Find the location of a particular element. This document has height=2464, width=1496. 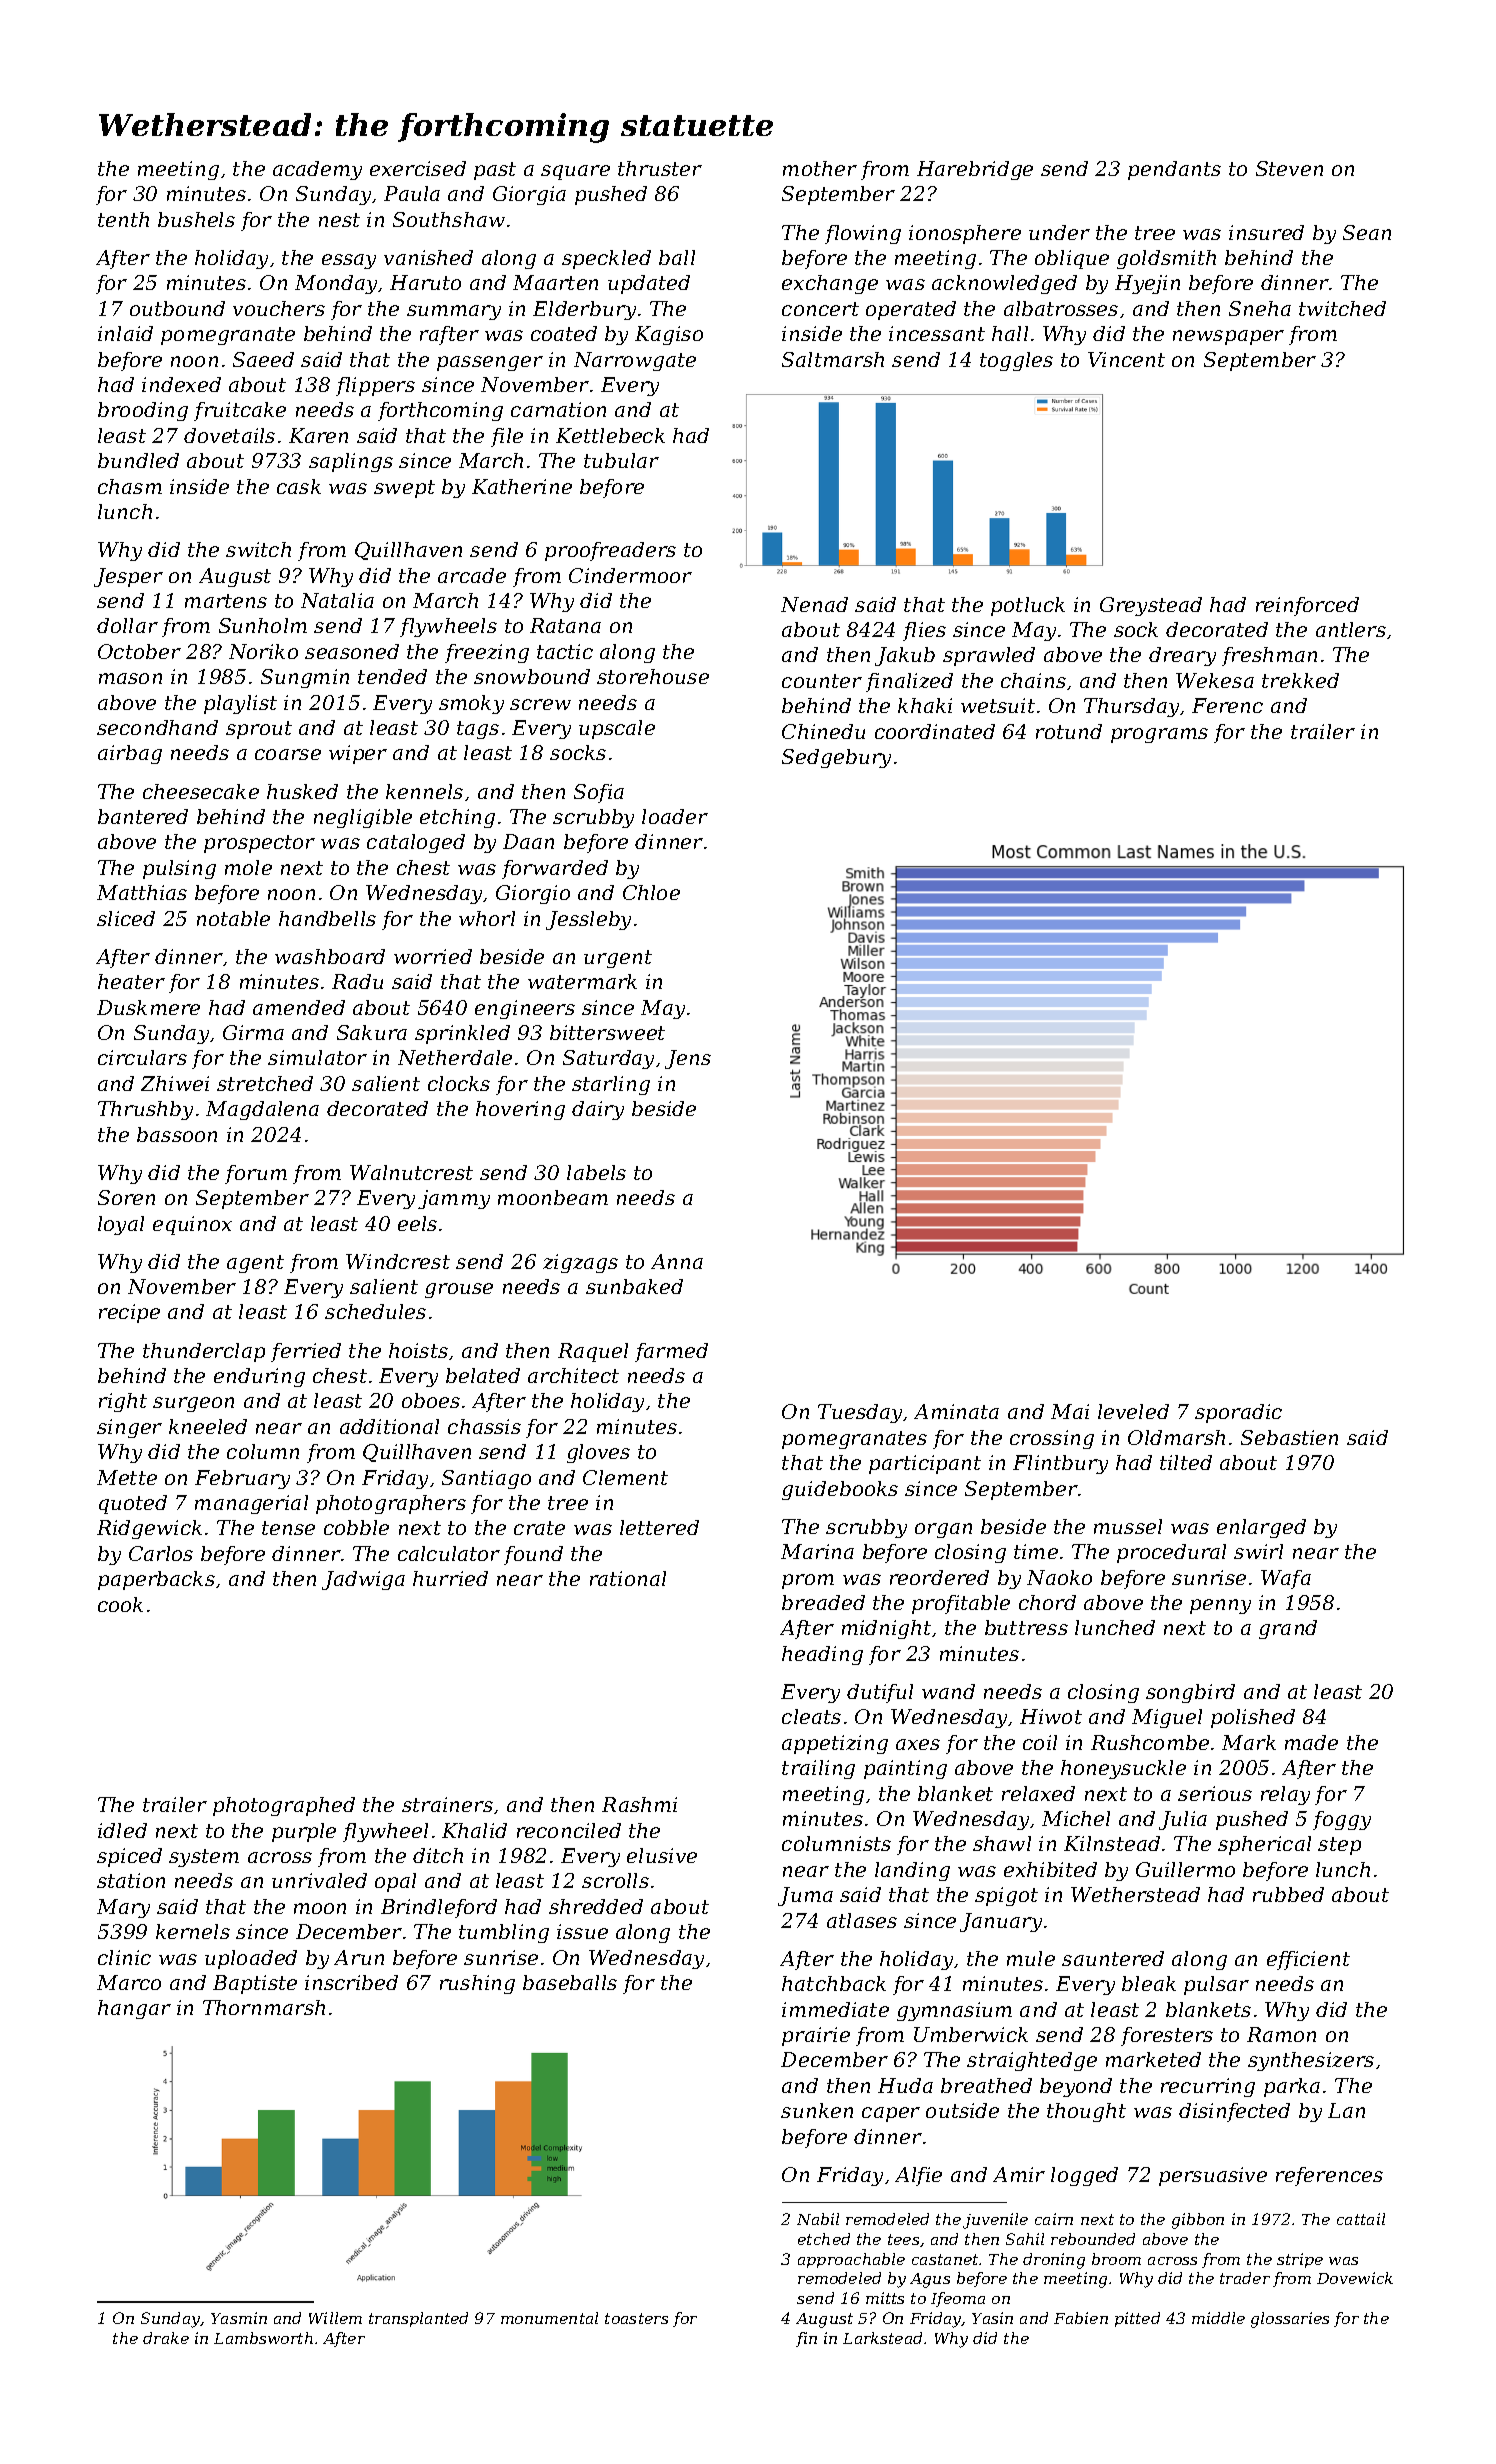

Sean is located at coordinates (1367, 232).
